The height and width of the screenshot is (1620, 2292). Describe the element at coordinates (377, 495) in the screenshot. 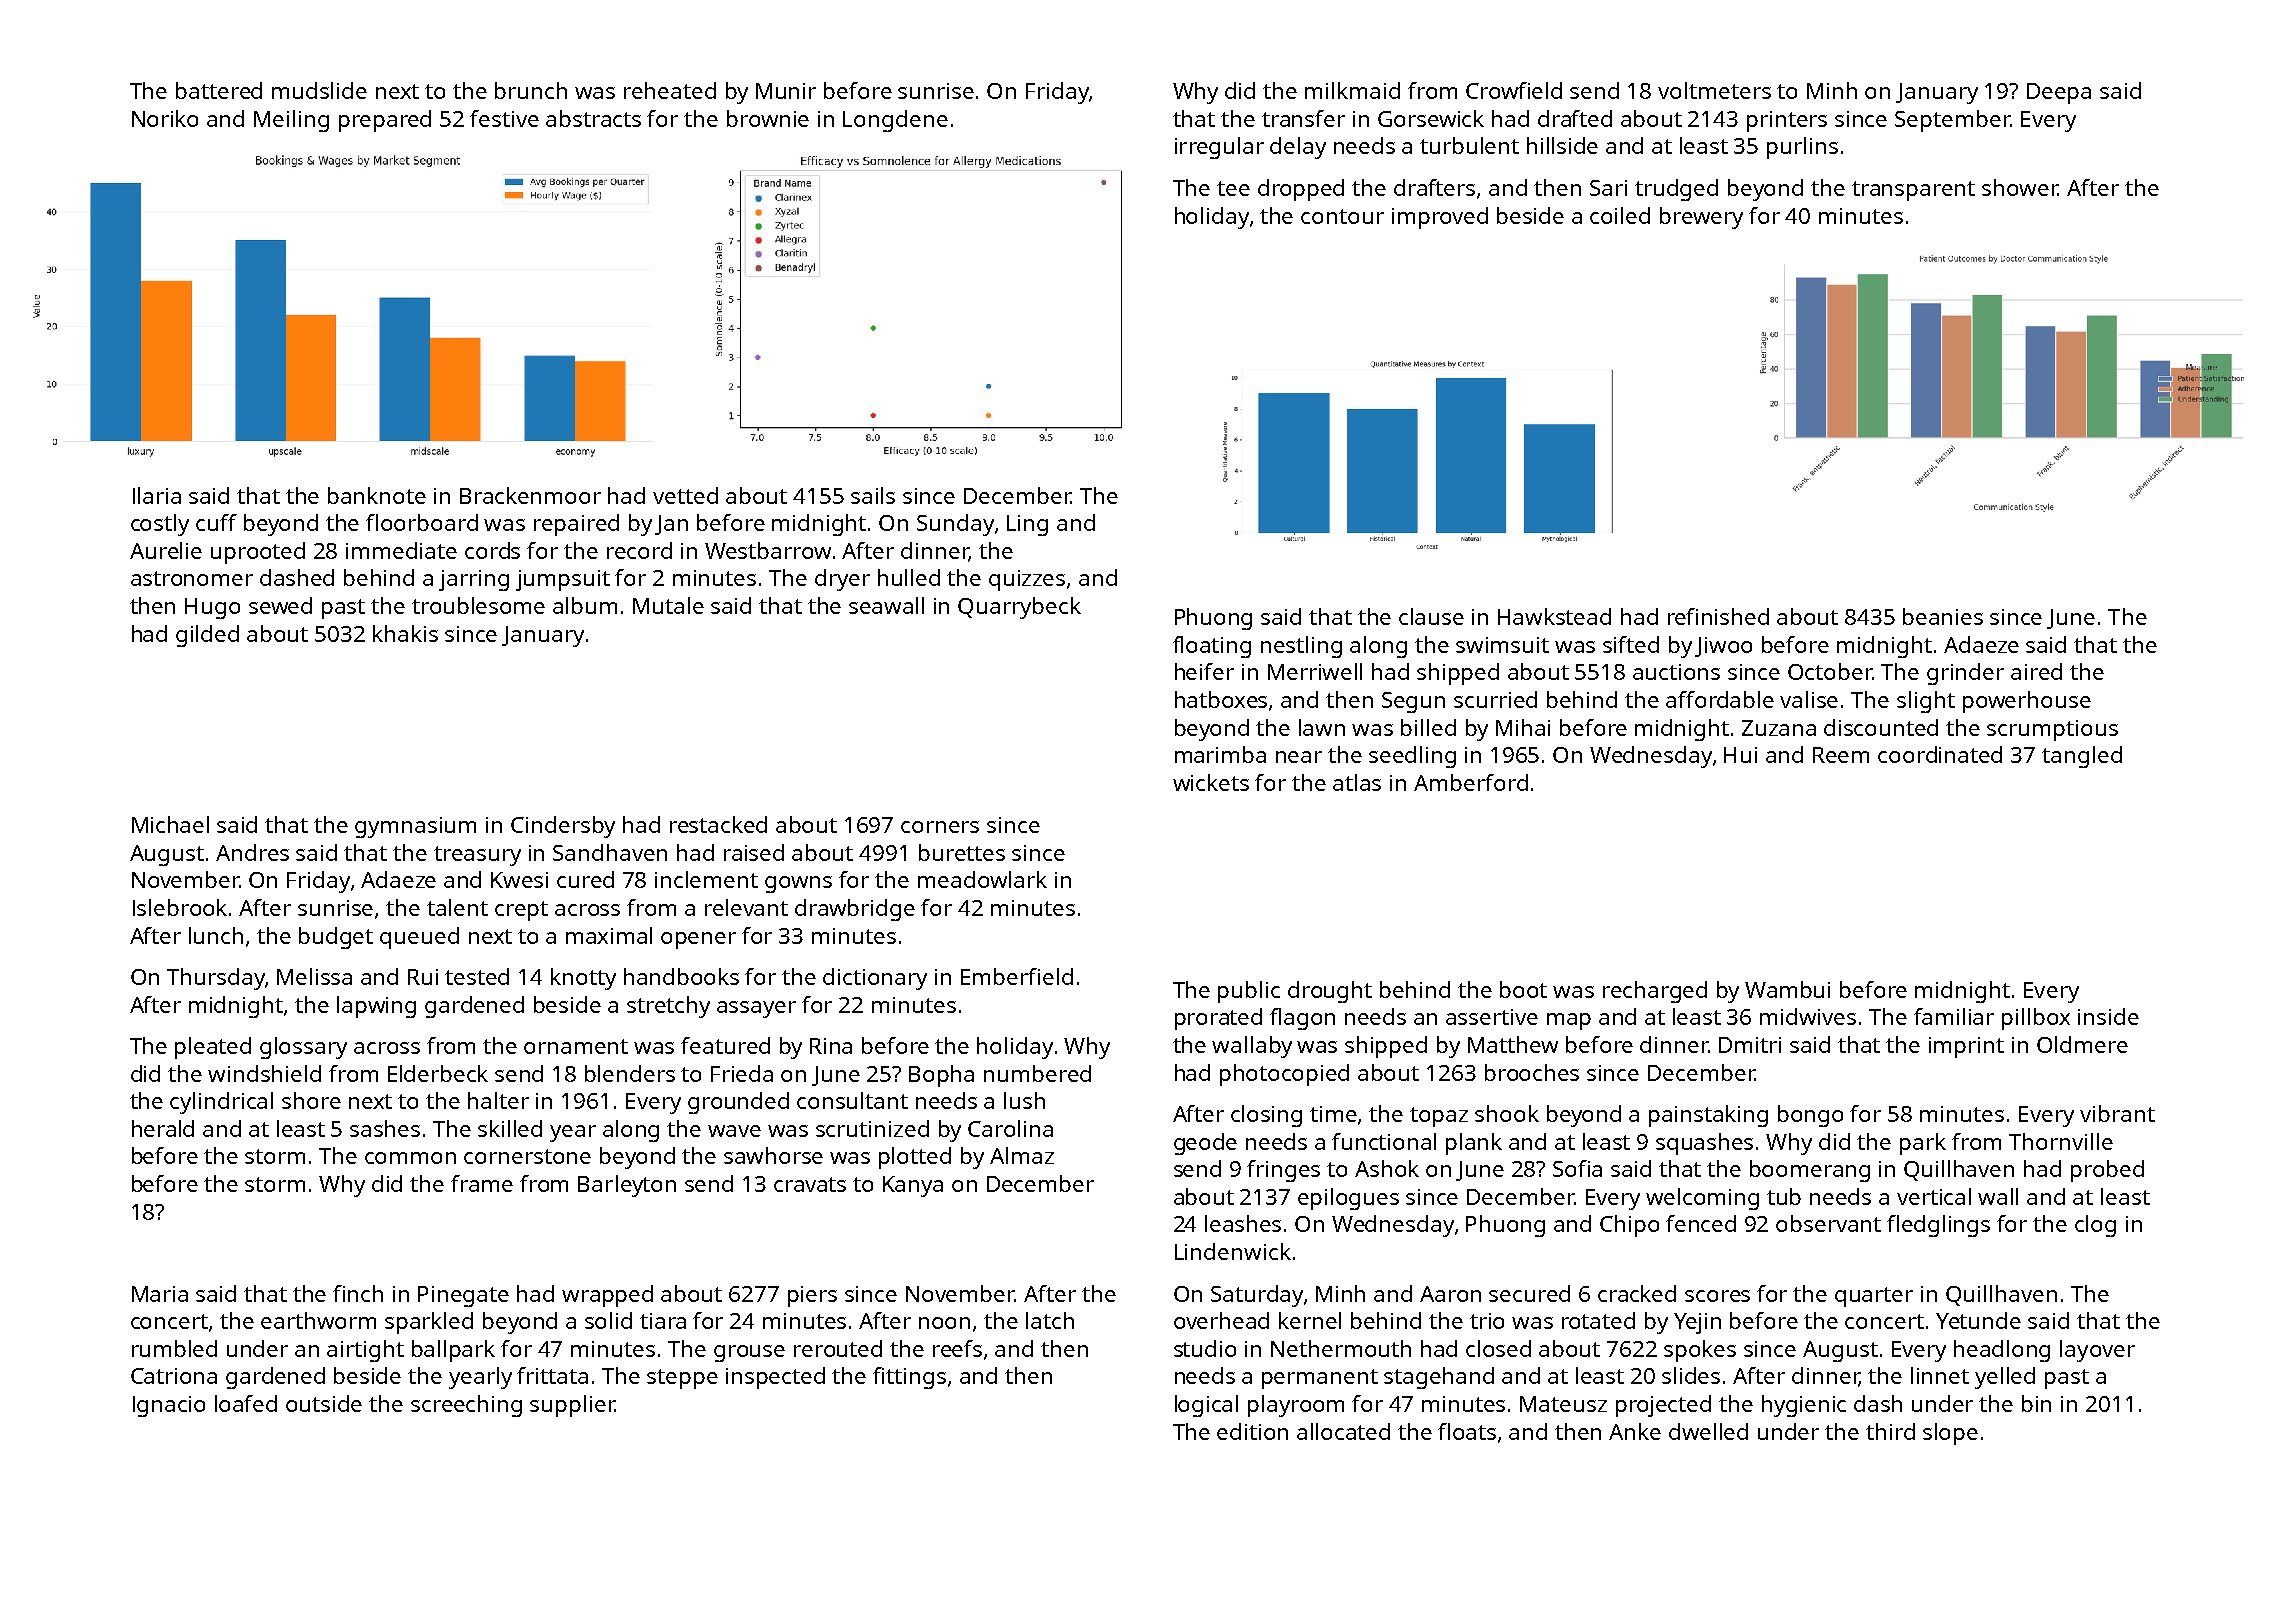

I see `banknote` at that location.
